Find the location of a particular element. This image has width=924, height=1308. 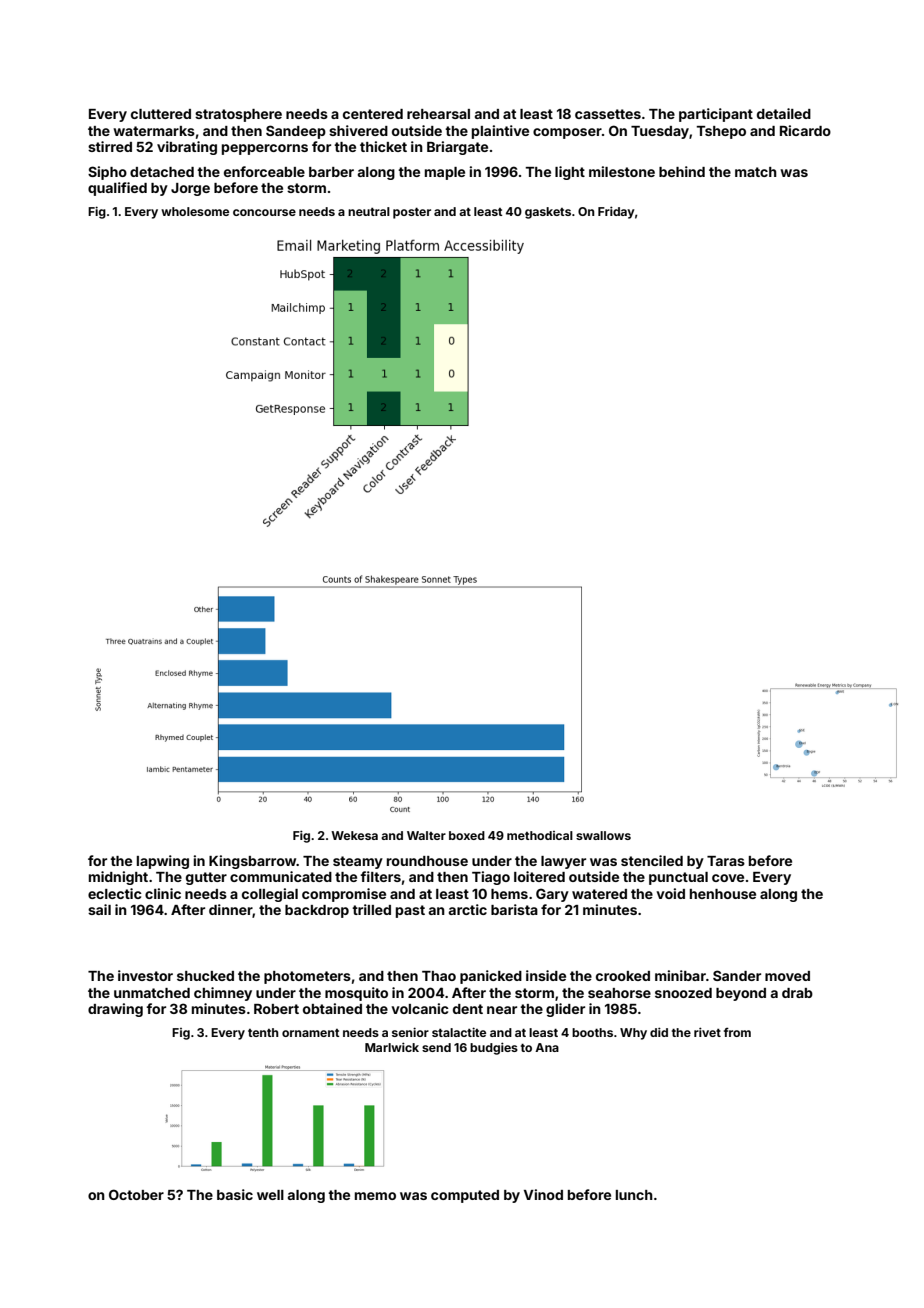

concourse is located at coordinates (264, 212).
